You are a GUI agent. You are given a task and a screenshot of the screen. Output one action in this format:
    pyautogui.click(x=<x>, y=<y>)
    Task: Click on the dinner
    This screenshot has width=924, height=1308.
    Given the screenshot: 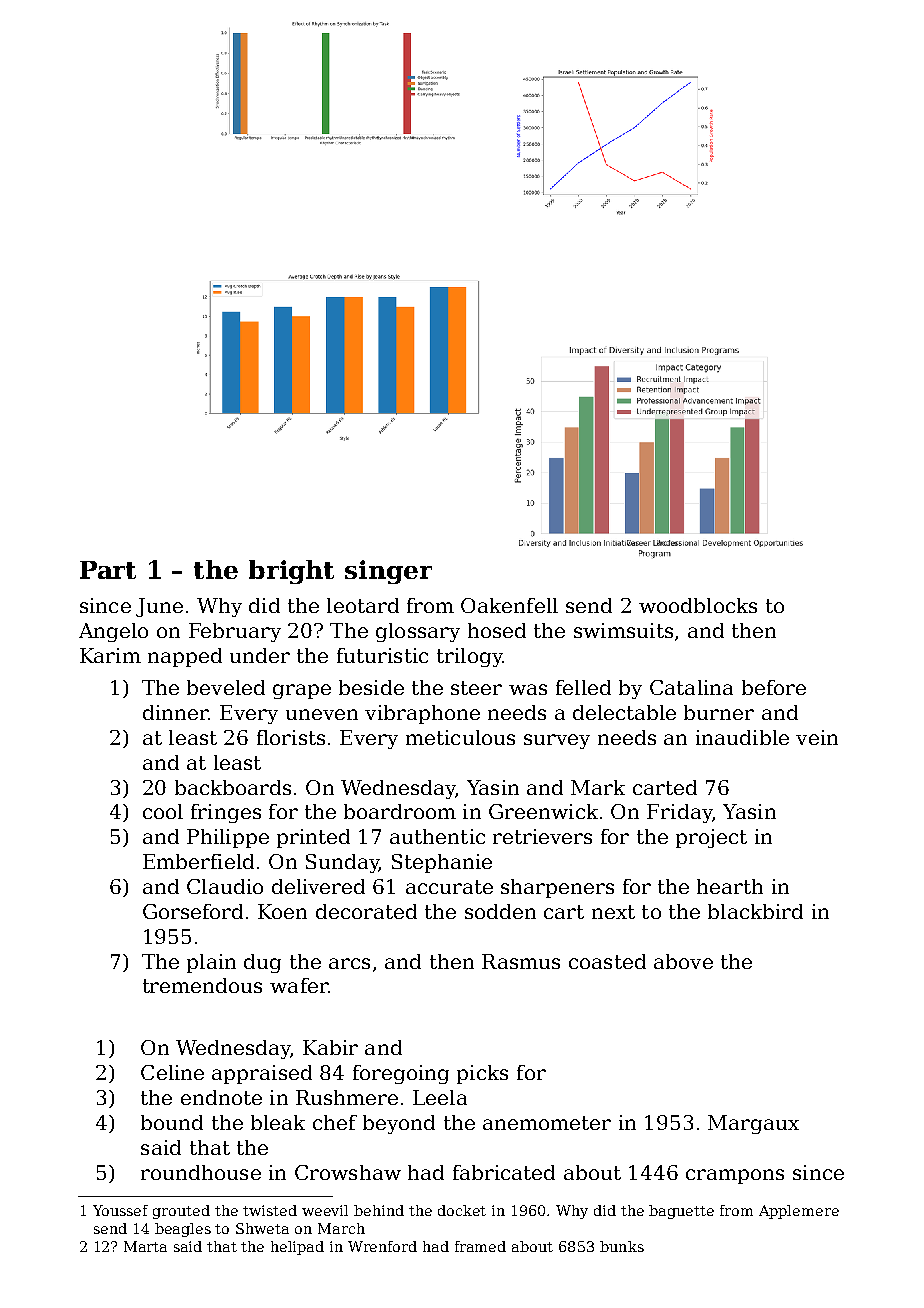 What is the action you would take?
    pyautogui.click(x=175, y=712)
